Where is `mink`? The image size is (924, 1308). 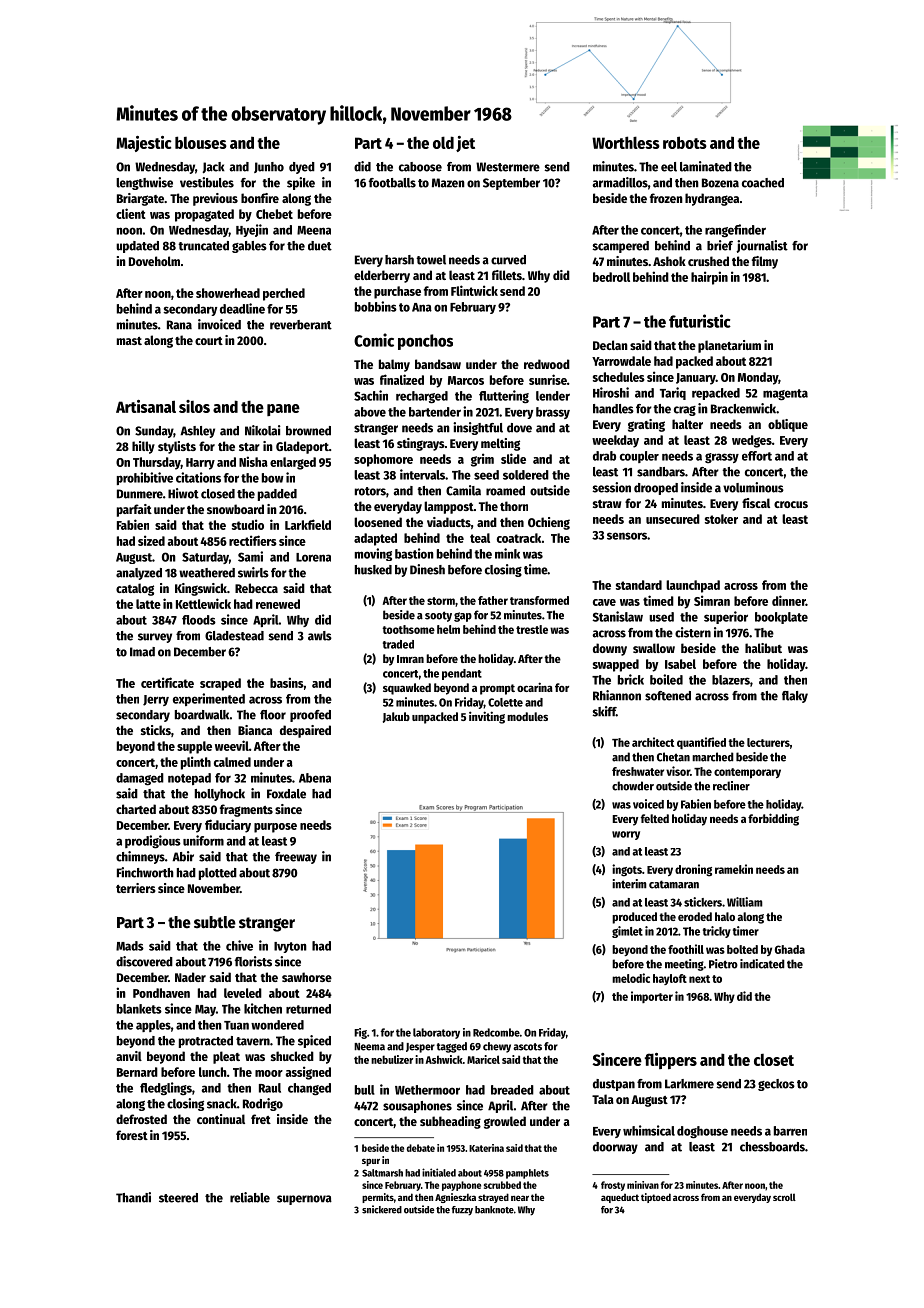
mink is located at coordinates (507, 553).
